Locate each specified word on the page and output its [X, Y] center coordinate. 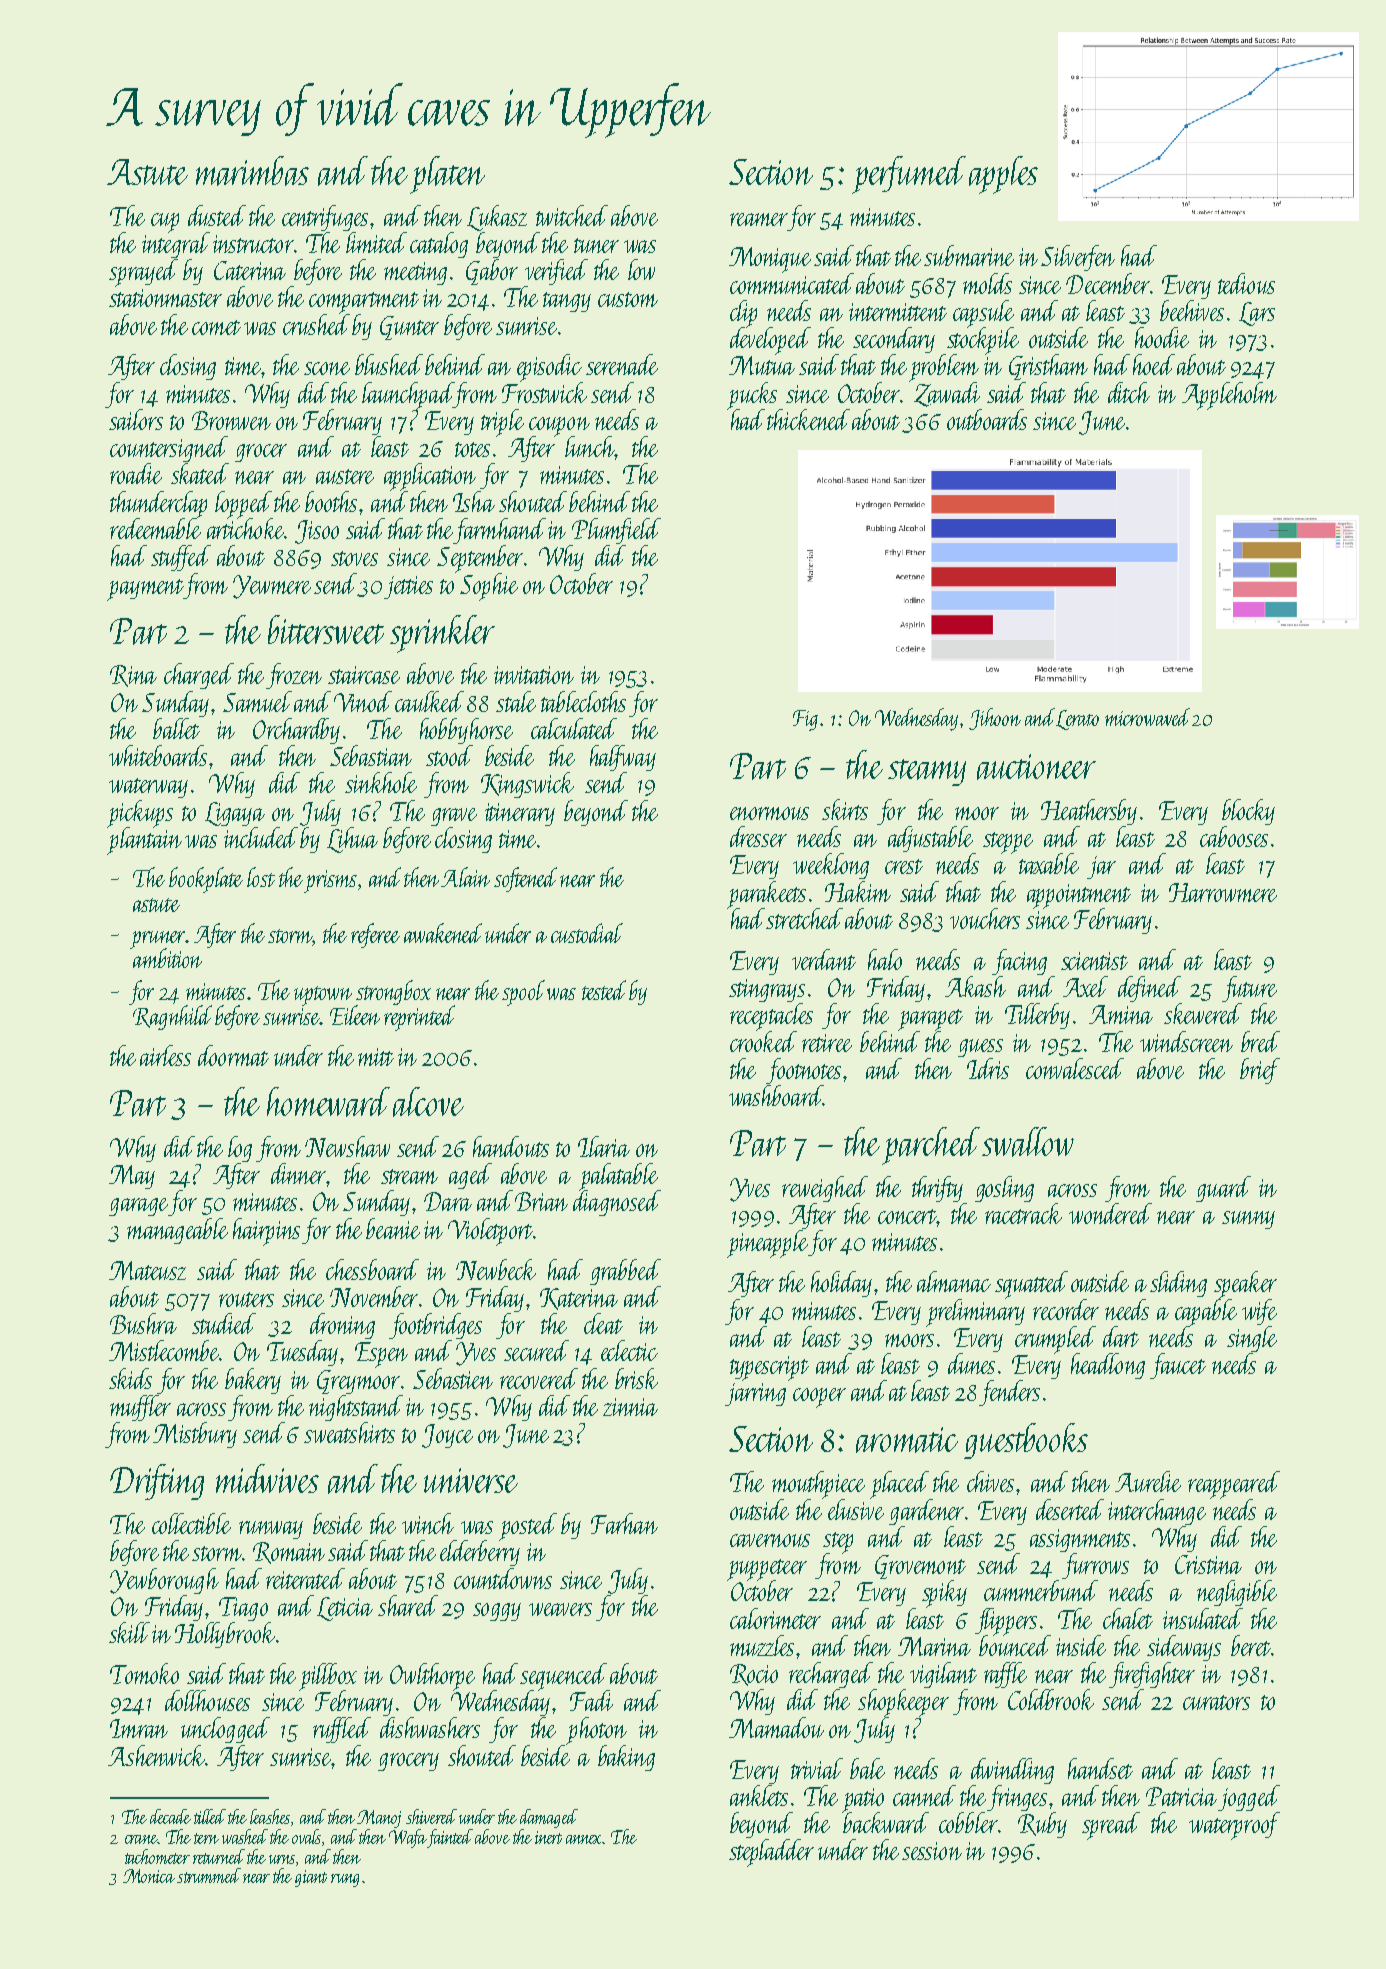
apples [1003, 175]
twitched [572, 215]
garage [138, 1207]
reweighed [825, 1189]
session [932, 1851]
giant [311, 1878]
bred [1260, 1041]
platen [447, 175]
